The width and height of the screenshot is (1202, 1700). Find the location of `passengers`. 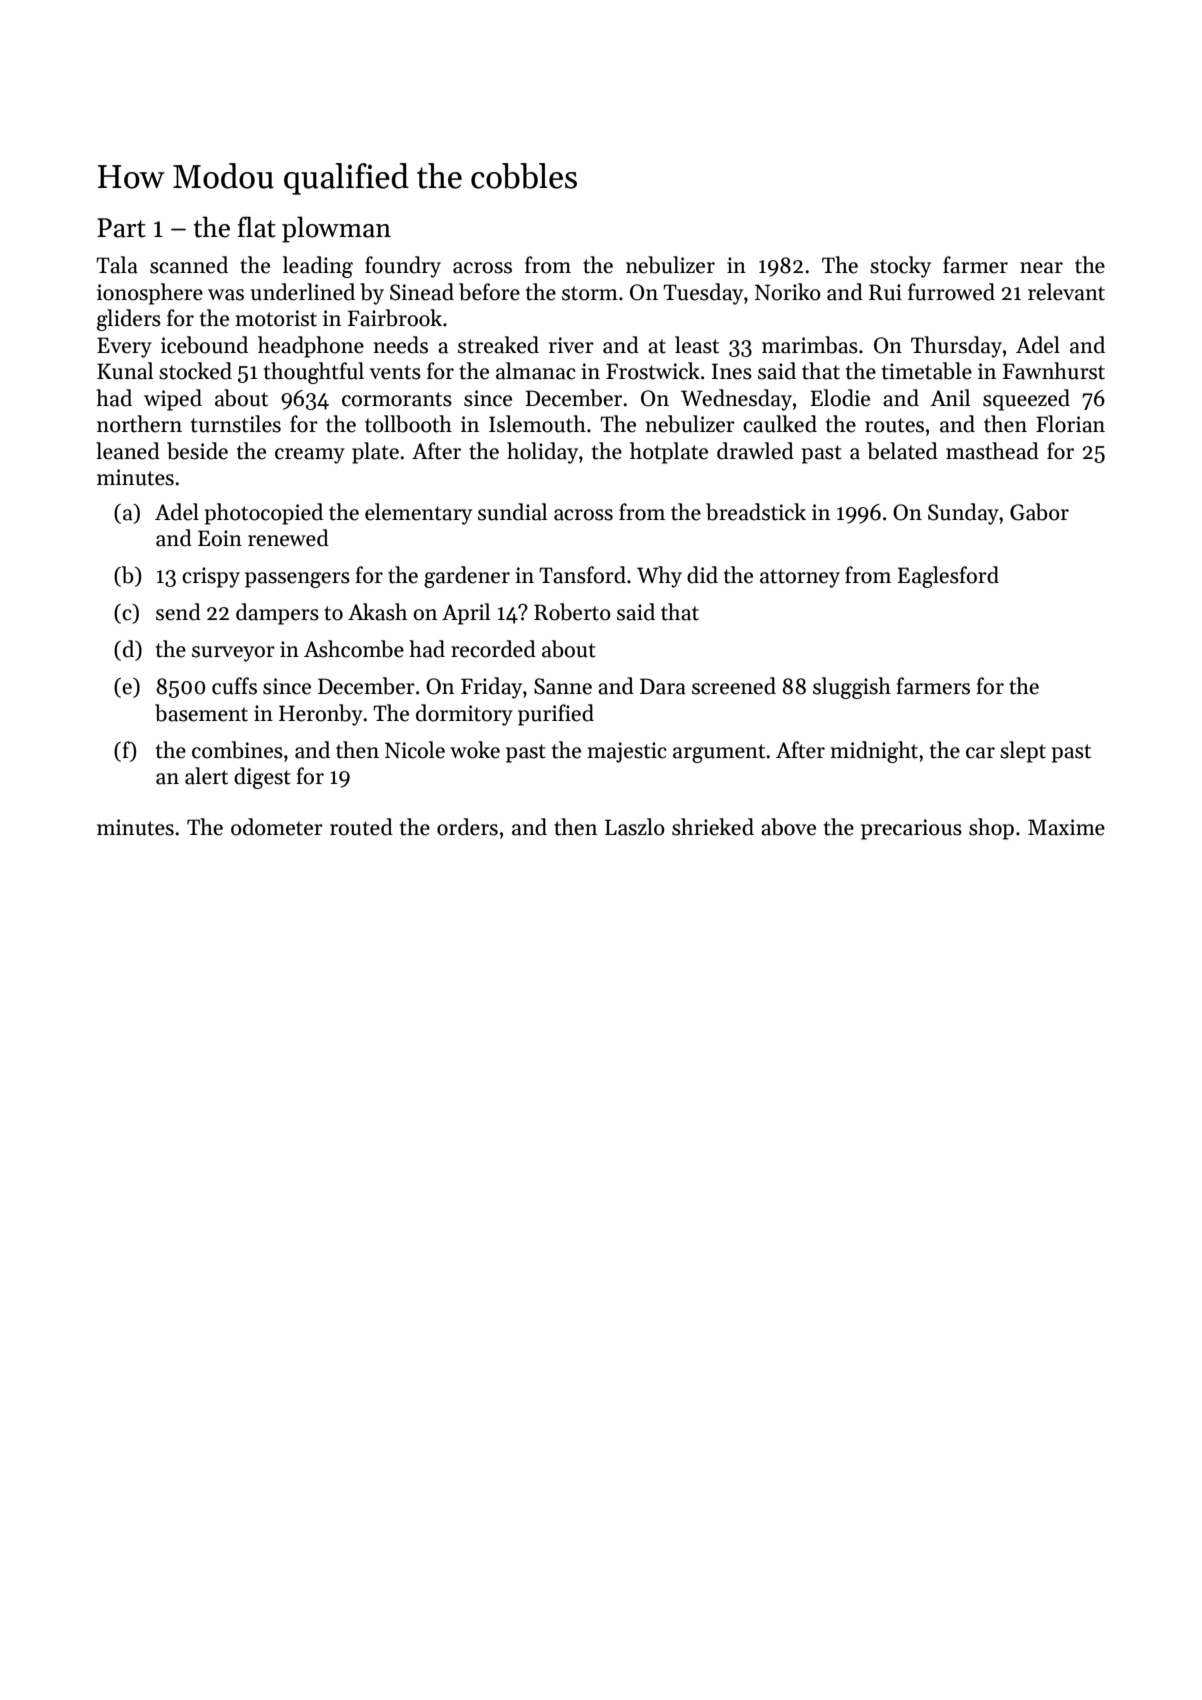

passengers is located at coordinates (297, 580).
